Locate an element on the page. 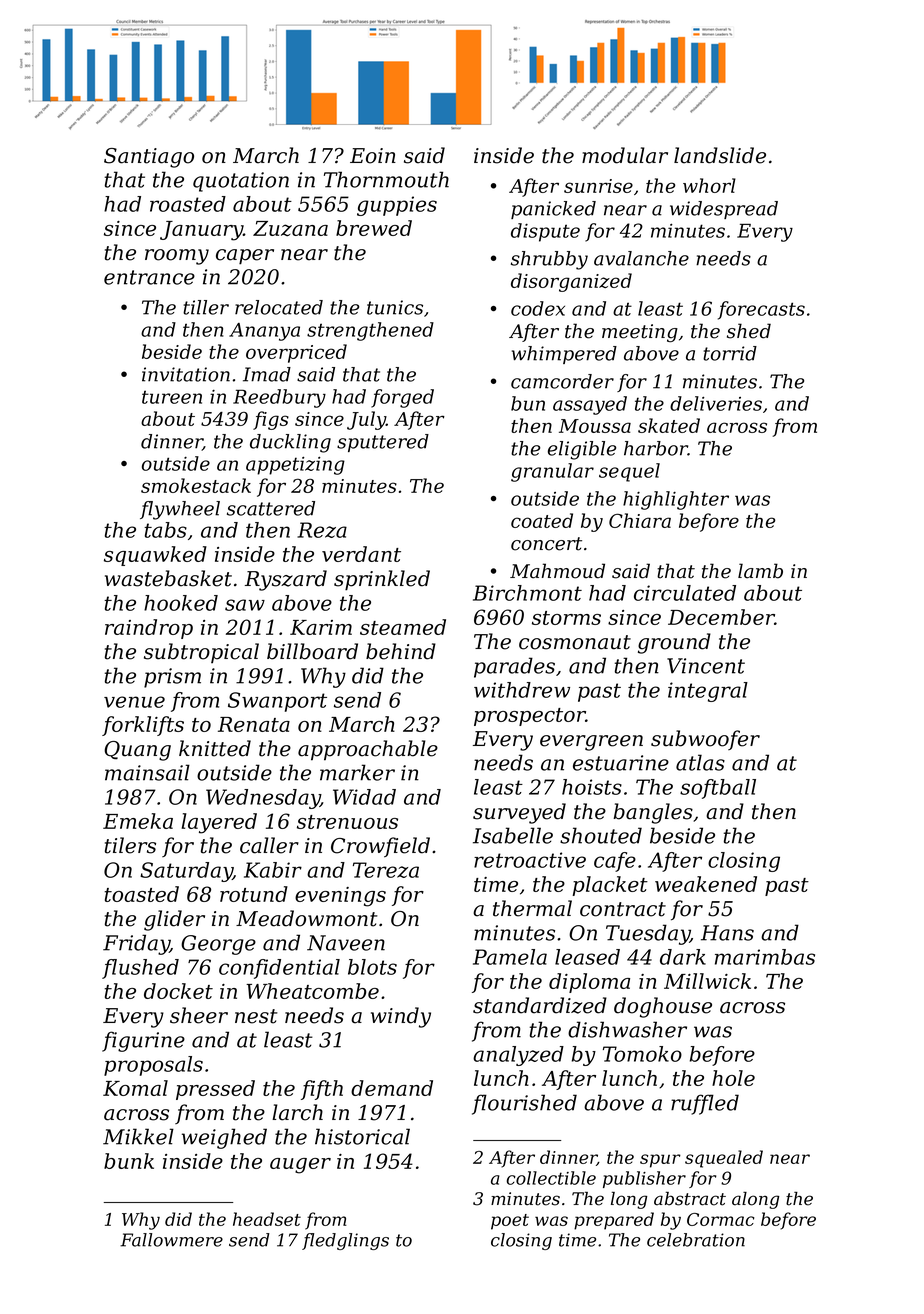  raindrop is located at coordinates (149, 629).
